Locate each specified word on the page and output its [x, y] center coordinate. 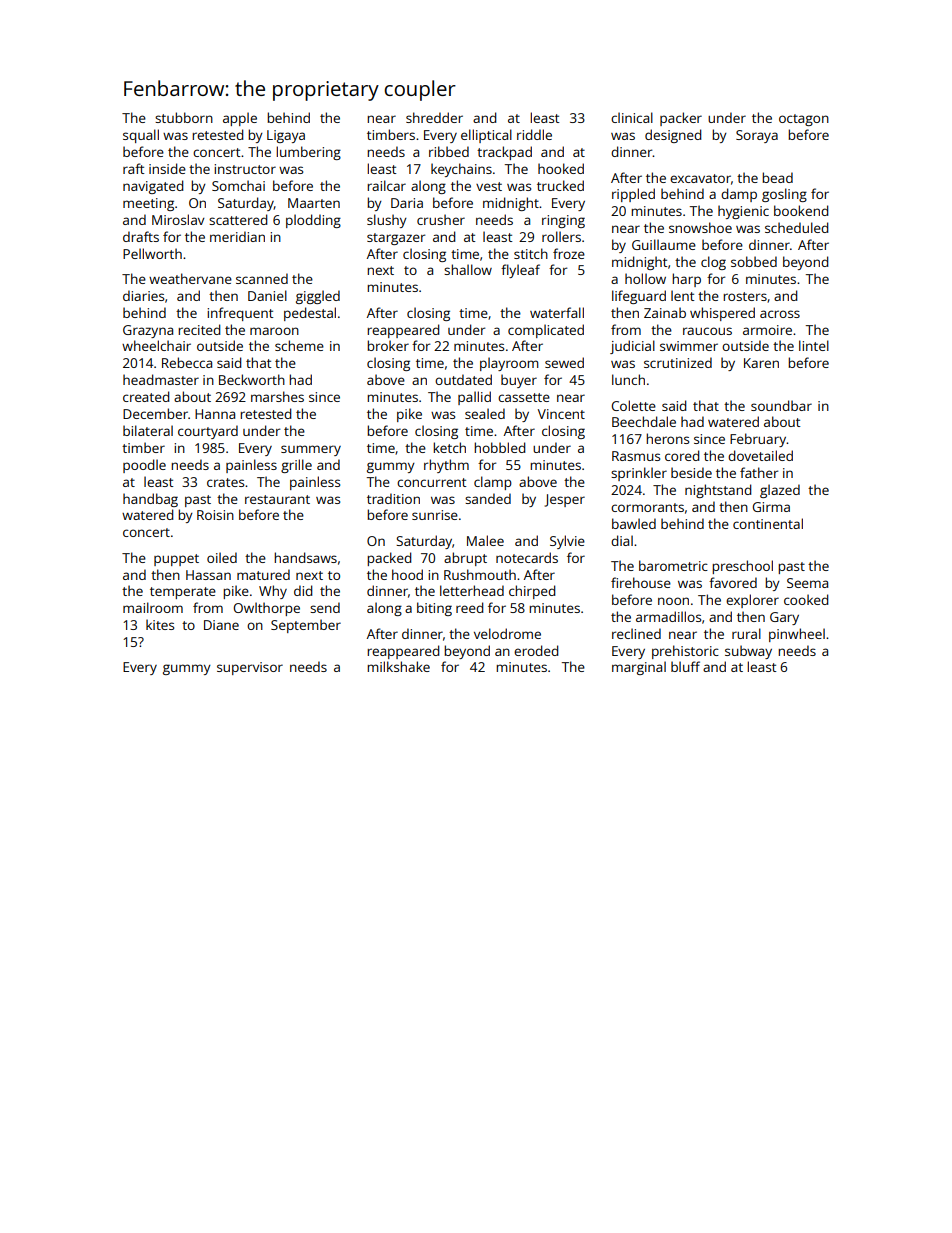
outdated [463, 379]
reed [469, 607]
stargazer [396, 239]
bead [777, 177]
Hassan [208, 575]
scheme [299, 345]
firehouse [641, 582]
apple [240, 119]
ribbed [449, 151]
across [780, 314]
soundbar [781, 405]
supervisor [250, 668]
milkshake [398, 666]
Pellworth [152, 253]
